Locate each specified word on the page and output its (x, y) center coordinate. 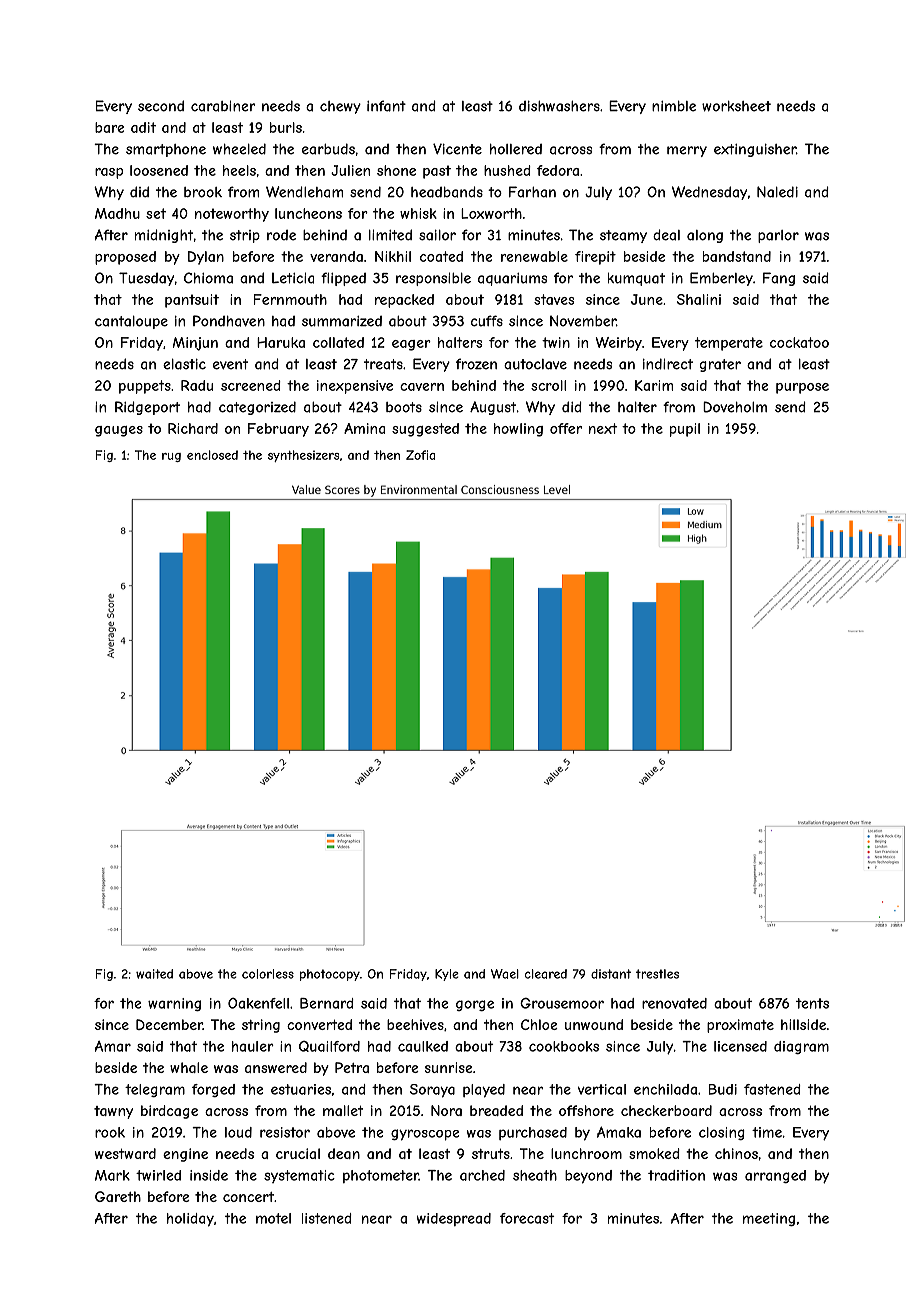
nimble (674, 106)
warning (174, 1004)
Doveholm (735, 407)
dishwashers (559, 106)
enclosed (212, 455)
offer (566, 428)
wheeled (239, 149)
